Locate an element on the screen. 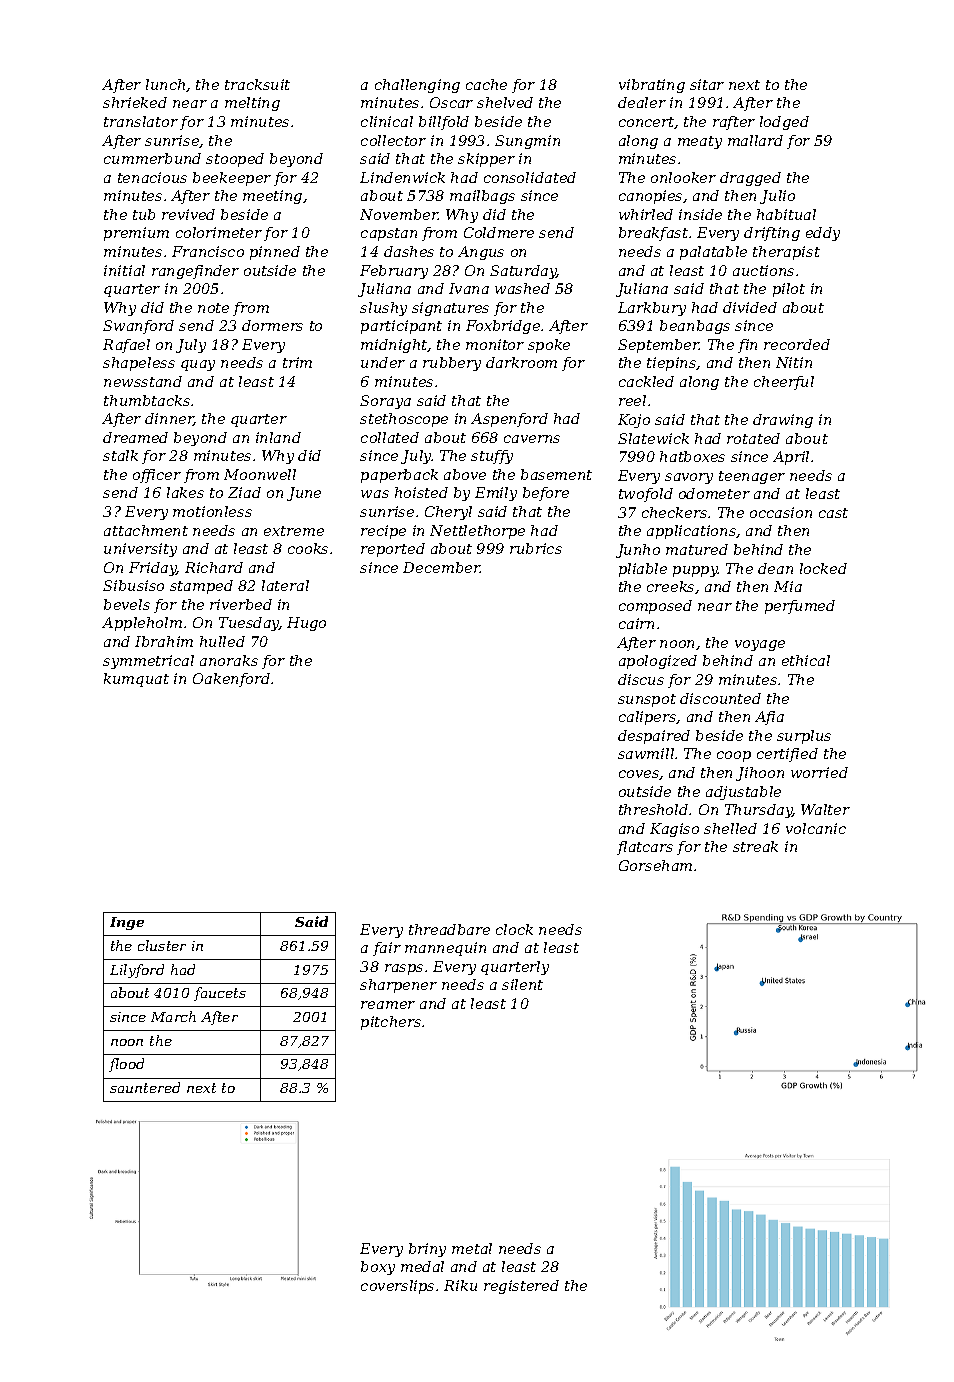 The width and height of the screenshot is (954, 1382). Oakenford is located at coordinates (231, 680).
